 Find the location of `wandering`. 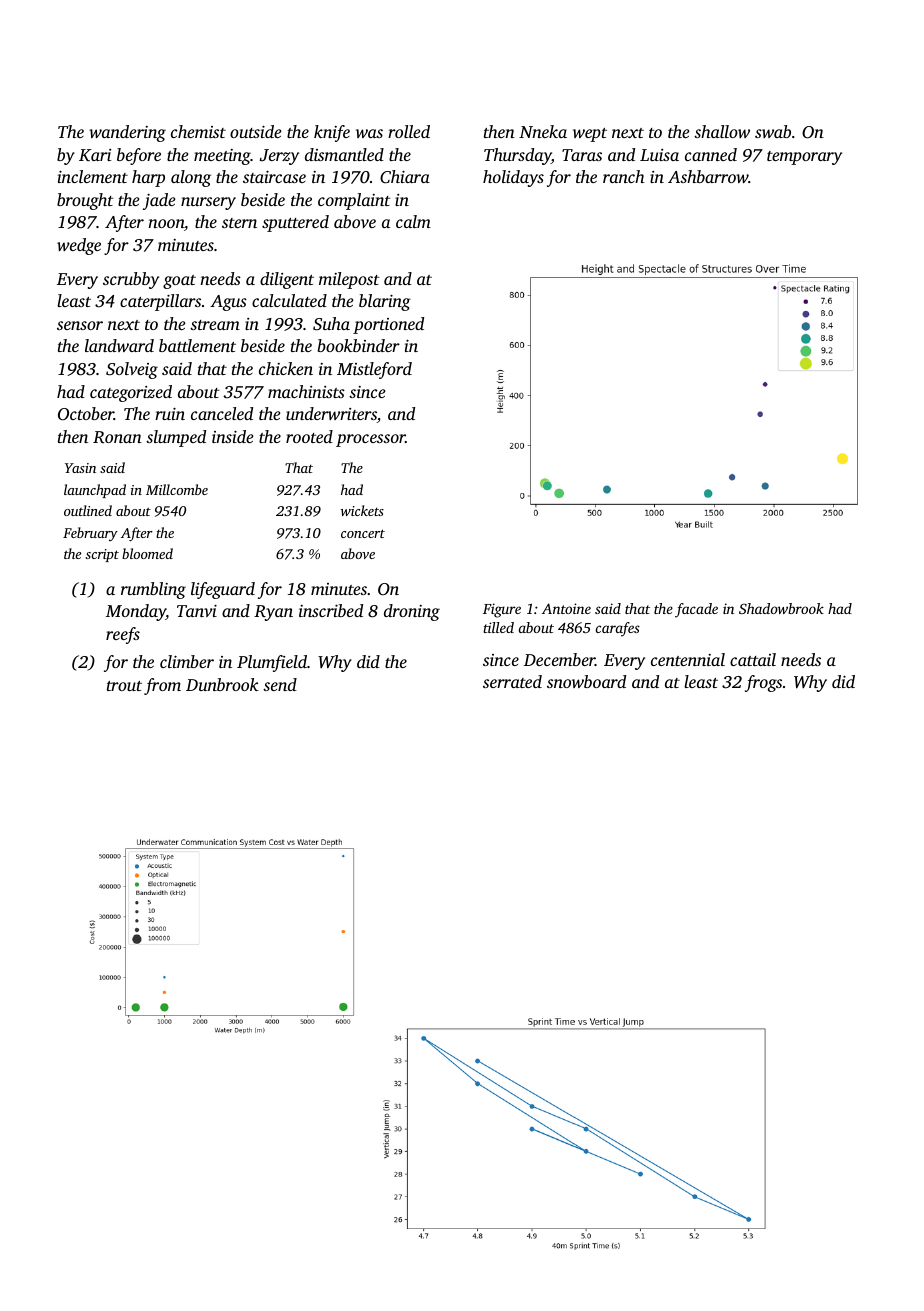

wandering is located at coordinates (127, 133).
